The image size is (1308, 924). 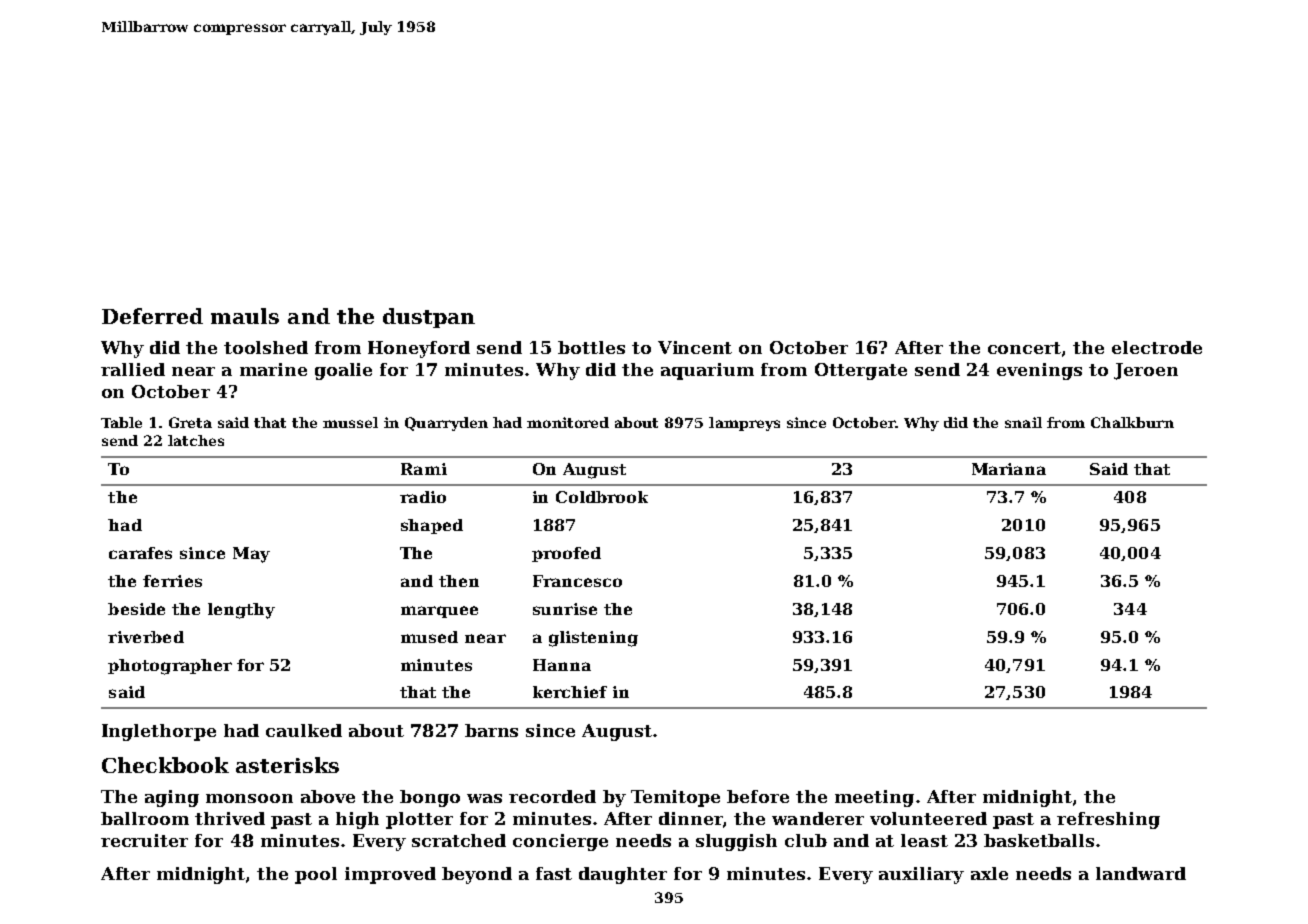 What do you see at coordinates (1024, 348) in the page?
I see `concert` at bounding box center [1024, 348].
